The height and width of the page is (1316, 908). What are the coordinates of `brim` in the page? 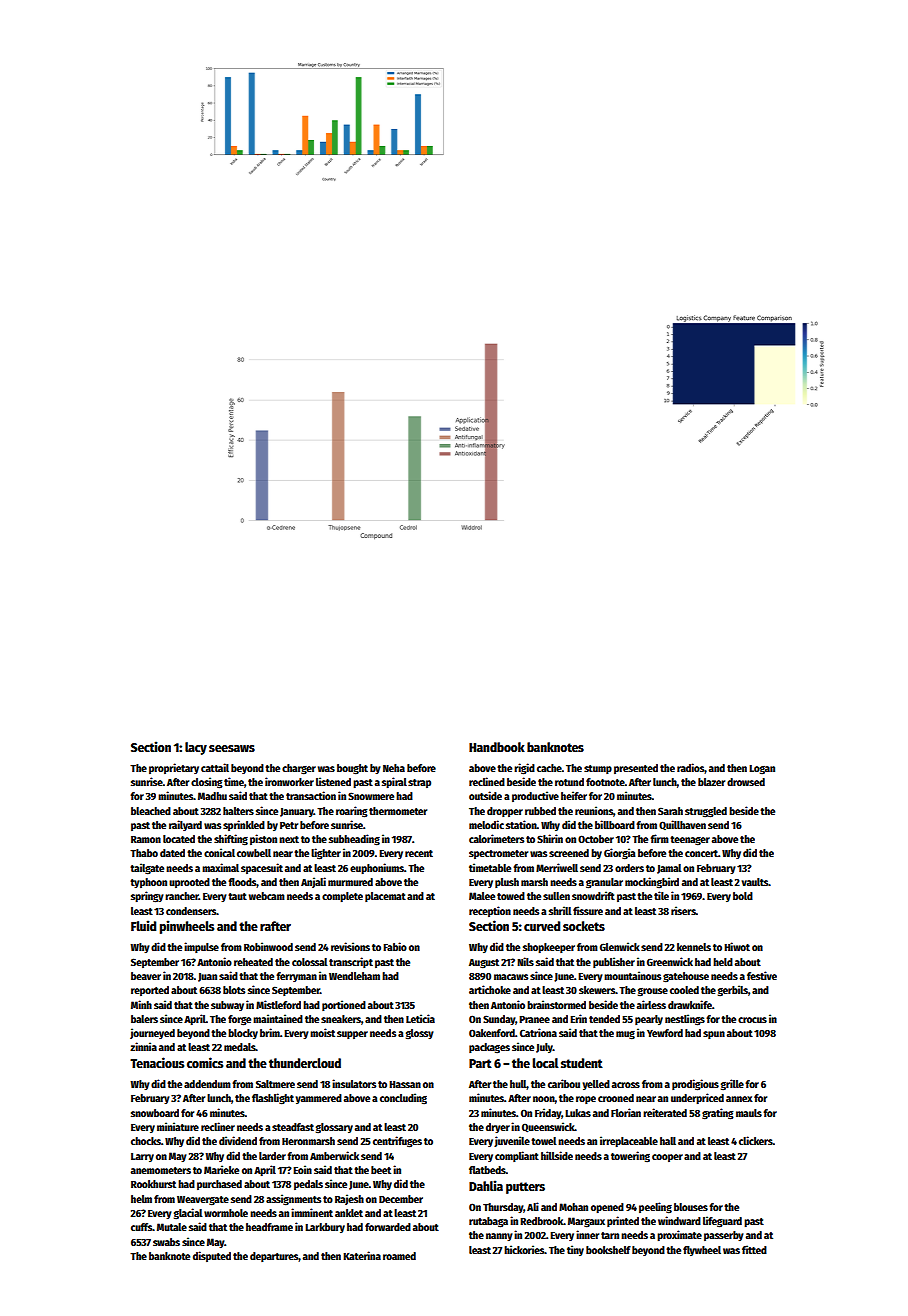 It's located at (270, 1032).
